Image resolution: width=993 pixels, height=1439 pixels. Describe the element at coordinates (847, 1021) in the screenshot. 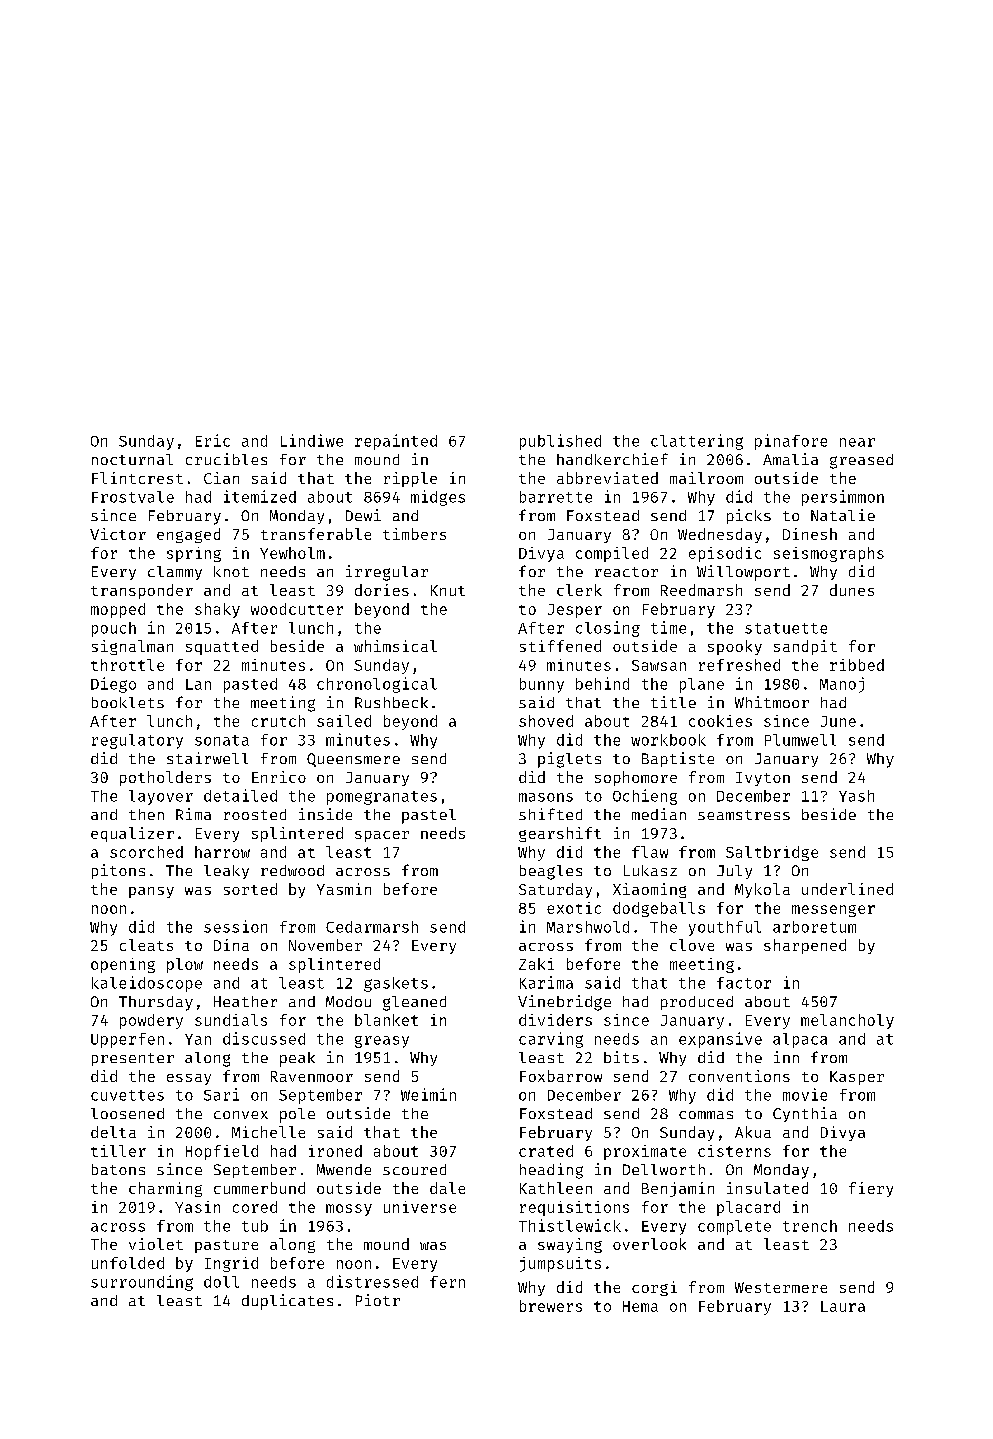

I see `melancholy` at that location.
